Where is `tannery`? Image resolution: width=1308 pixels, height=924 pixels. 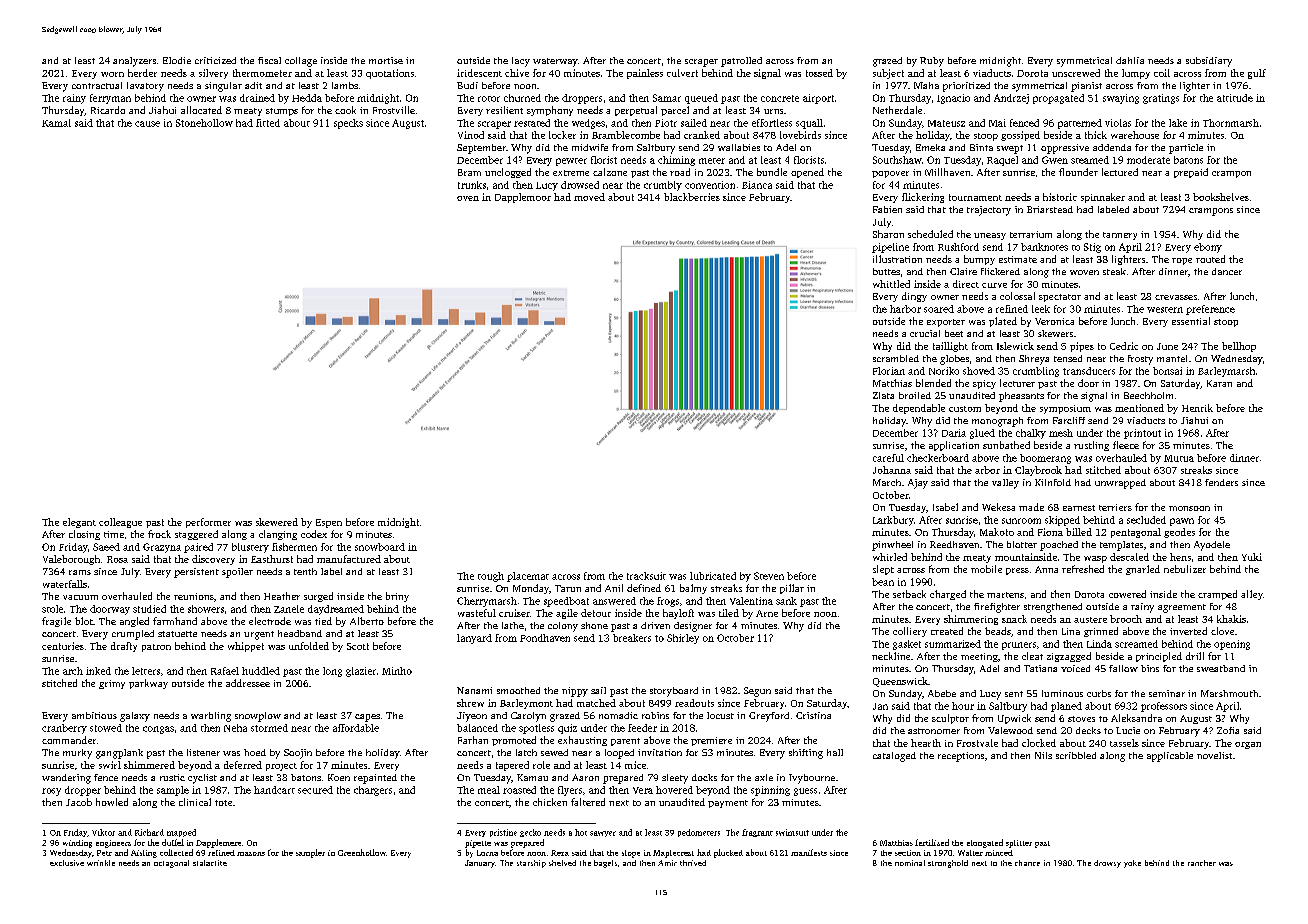 tannery is located at coordinates (1120, 236).
